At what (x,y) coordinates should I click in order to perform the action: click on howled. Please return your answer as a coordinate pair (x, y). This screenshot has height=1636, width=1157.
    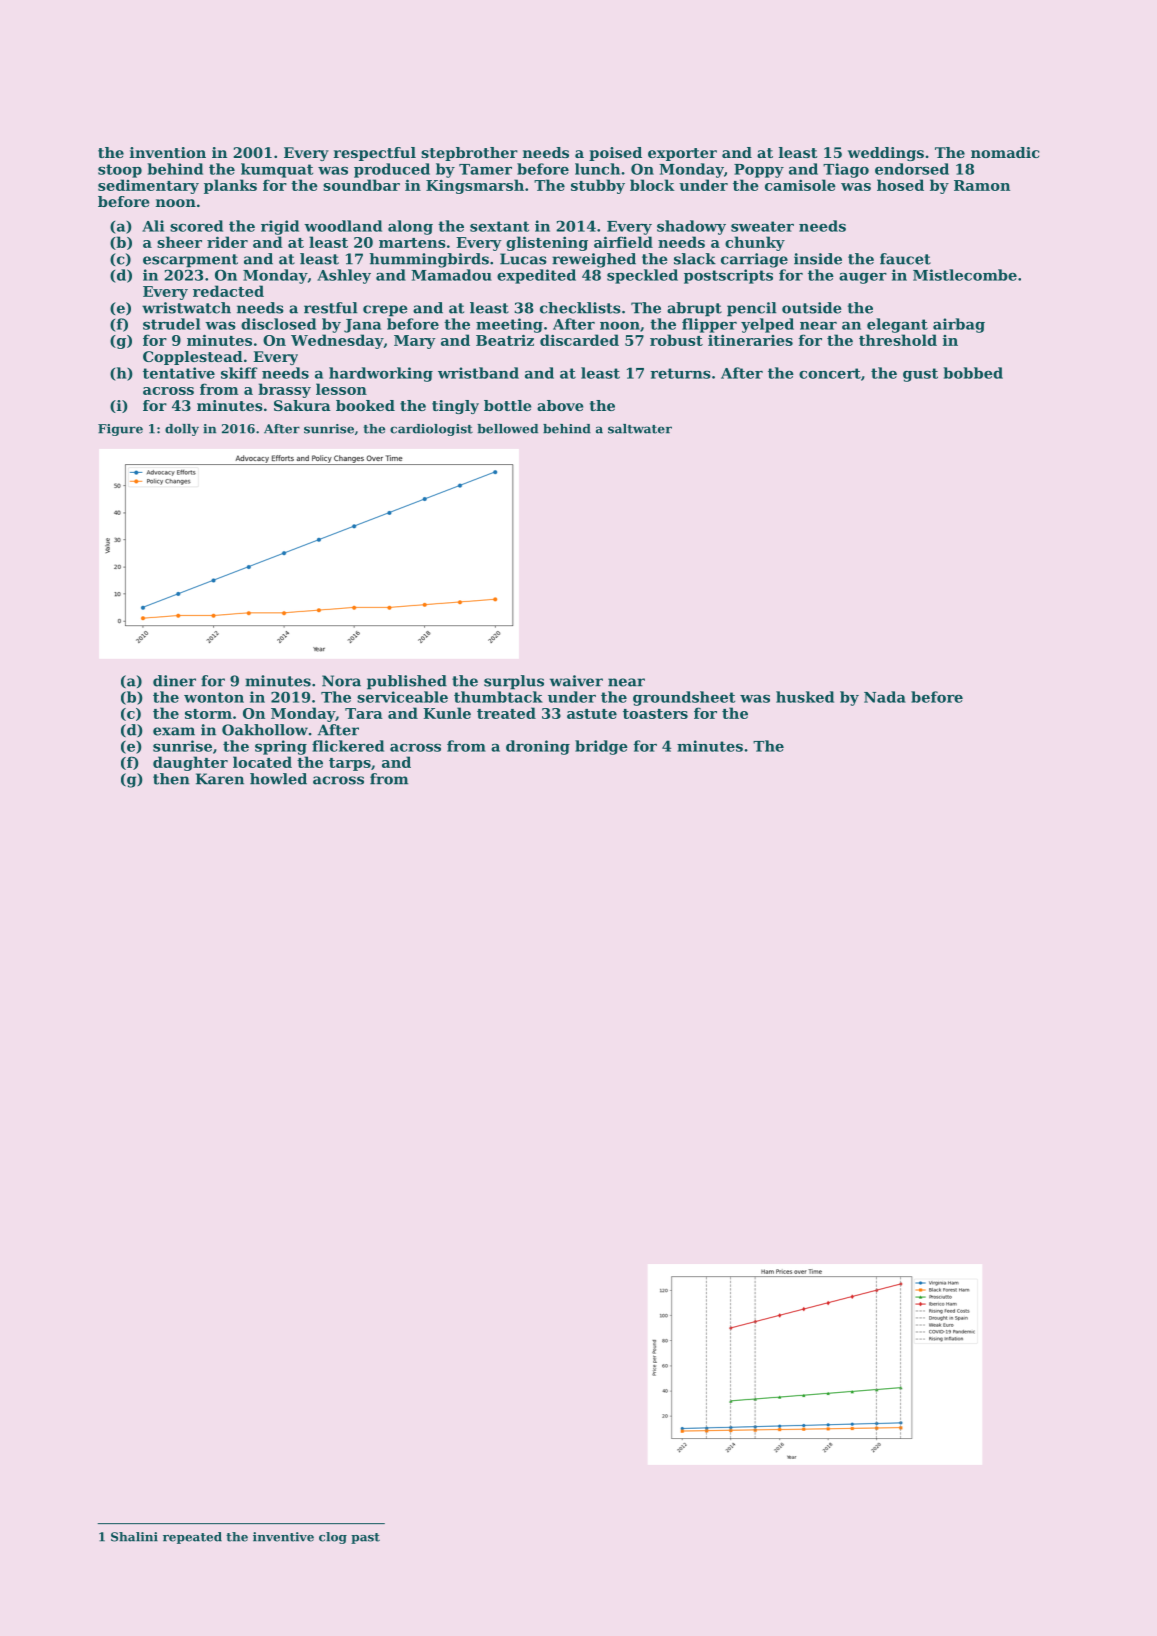
    Looking at the image, I should click on (278, 779).
